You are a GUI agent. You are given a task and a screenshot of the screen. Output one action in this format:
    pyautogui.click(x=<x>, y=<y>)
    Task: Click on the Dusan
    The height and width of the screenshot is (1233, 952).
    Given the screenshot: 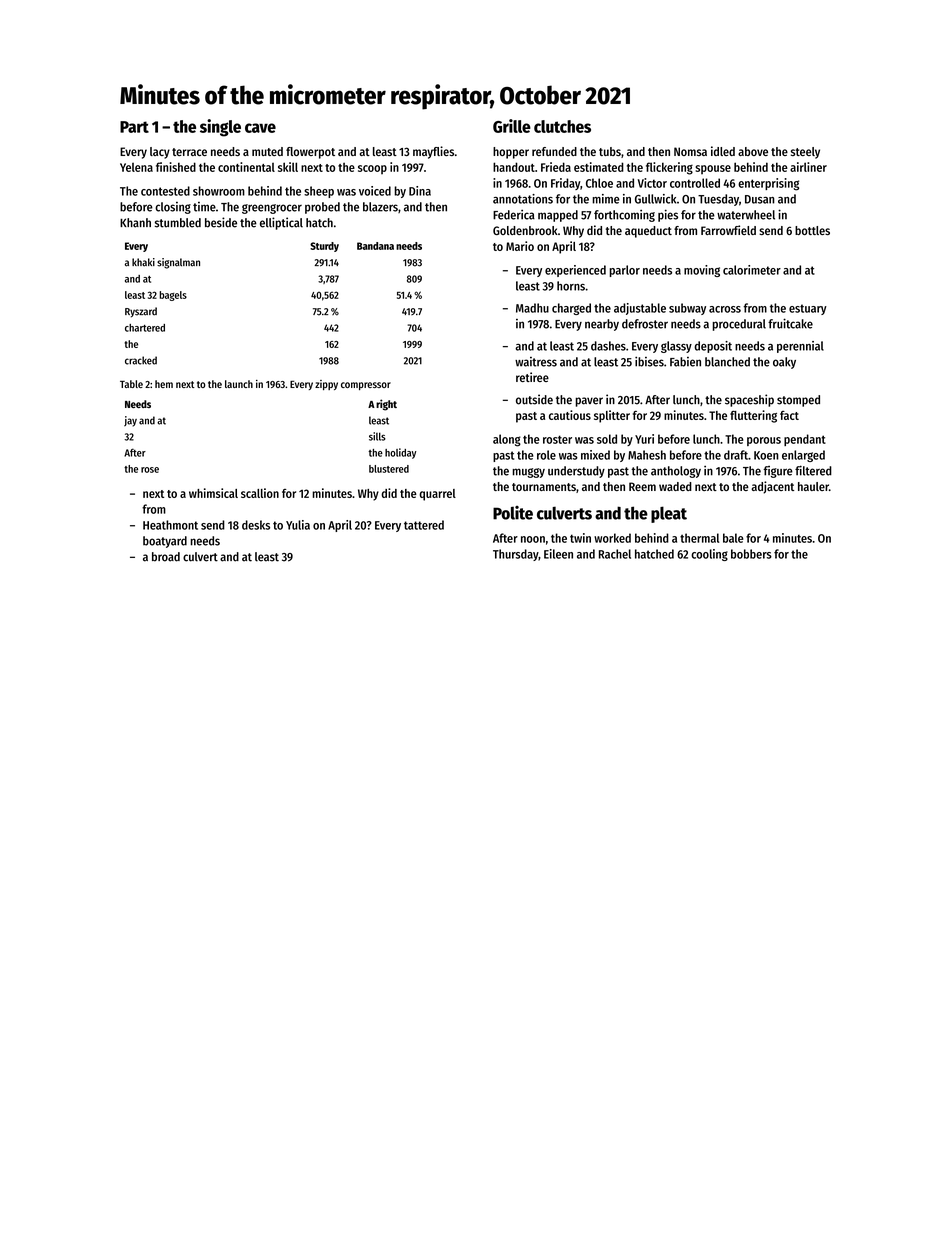 What is the action you would take?
    pyautogui.click(x=760, y=199)
